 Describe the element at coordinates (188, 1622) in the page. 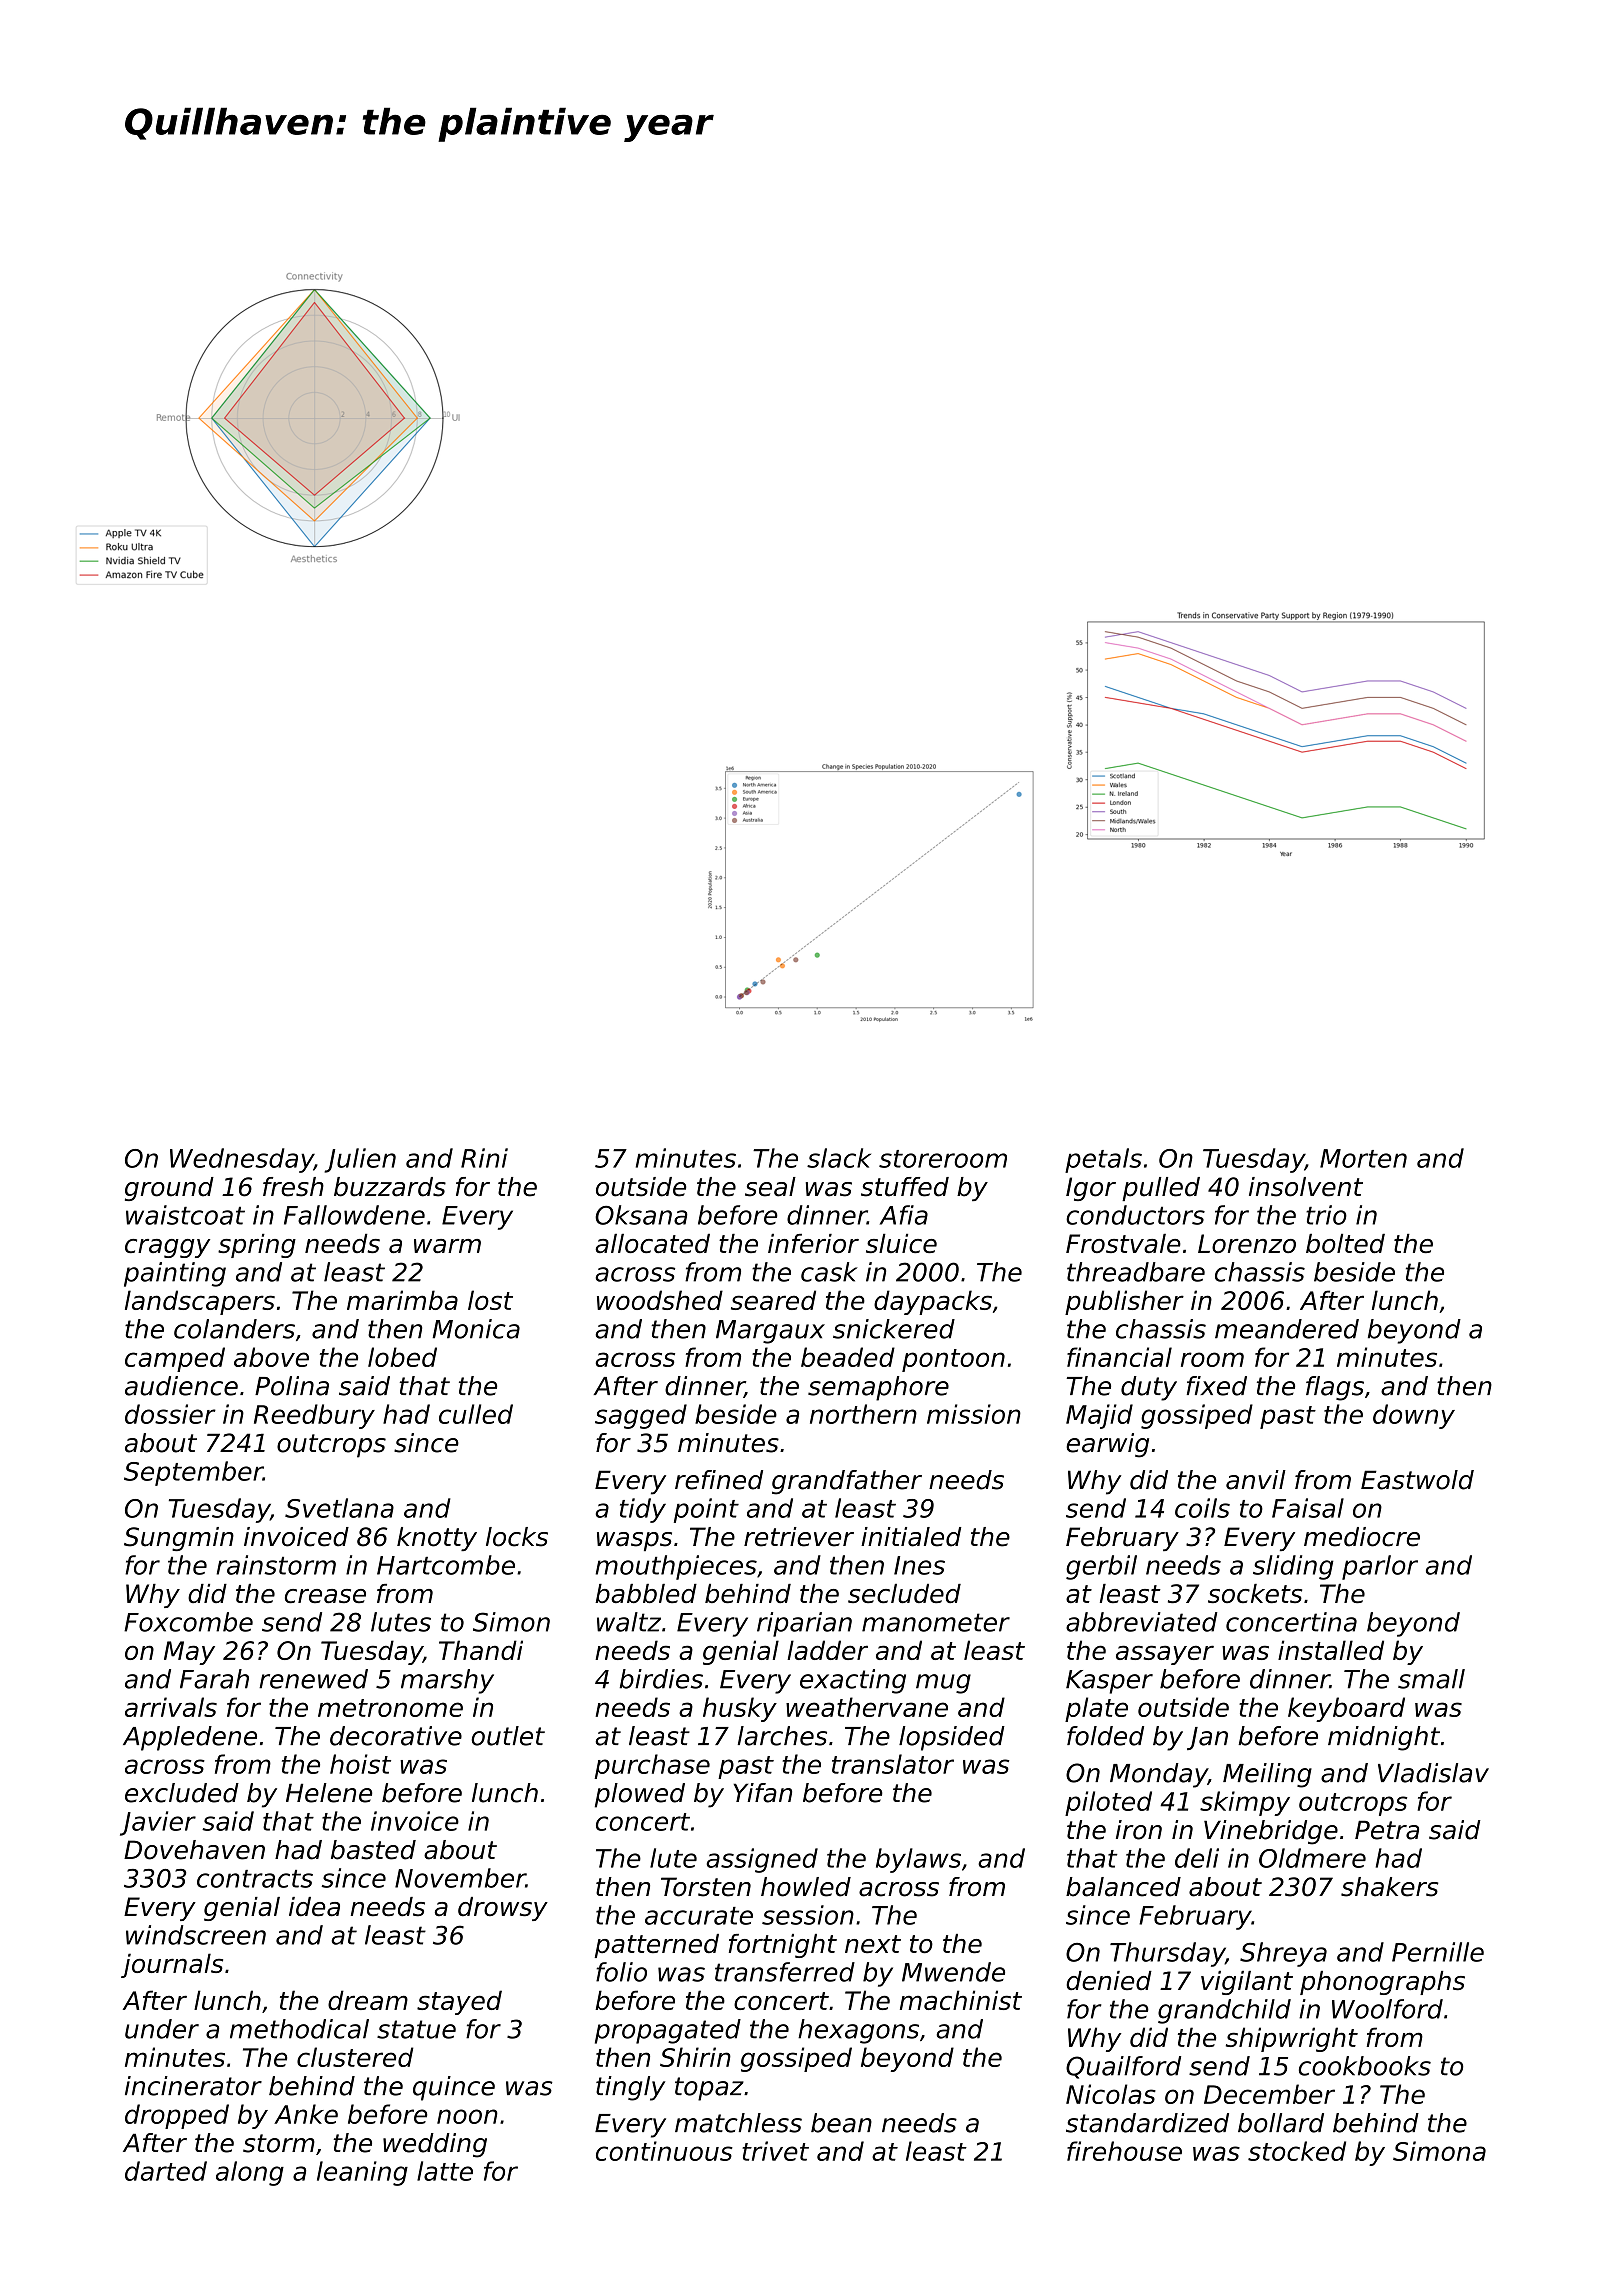

I see `Foxcombe` at that location.
